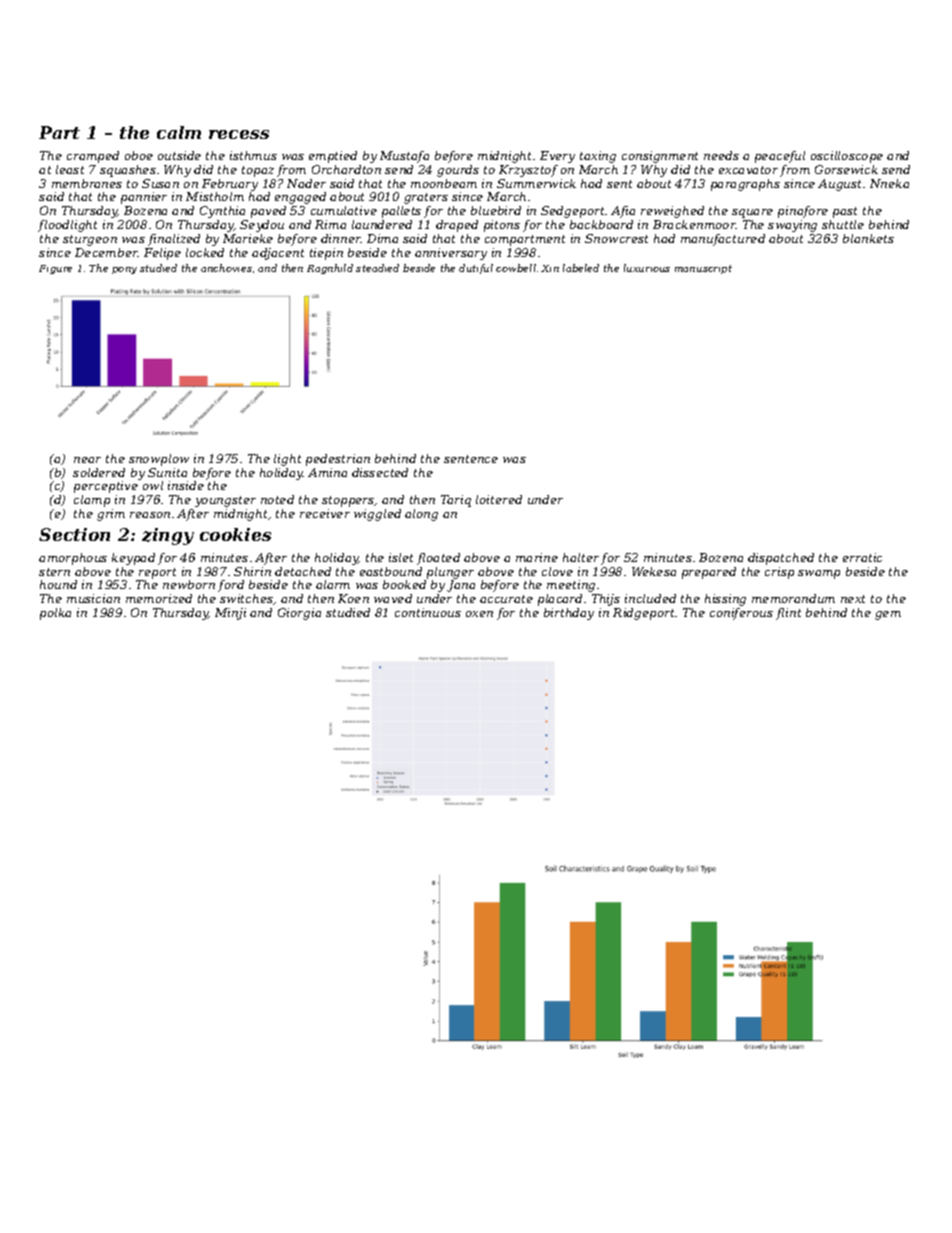 Image resolution: width=952 pixels, height=1233 pixels. I want to click on pony, so click(124, 270).
